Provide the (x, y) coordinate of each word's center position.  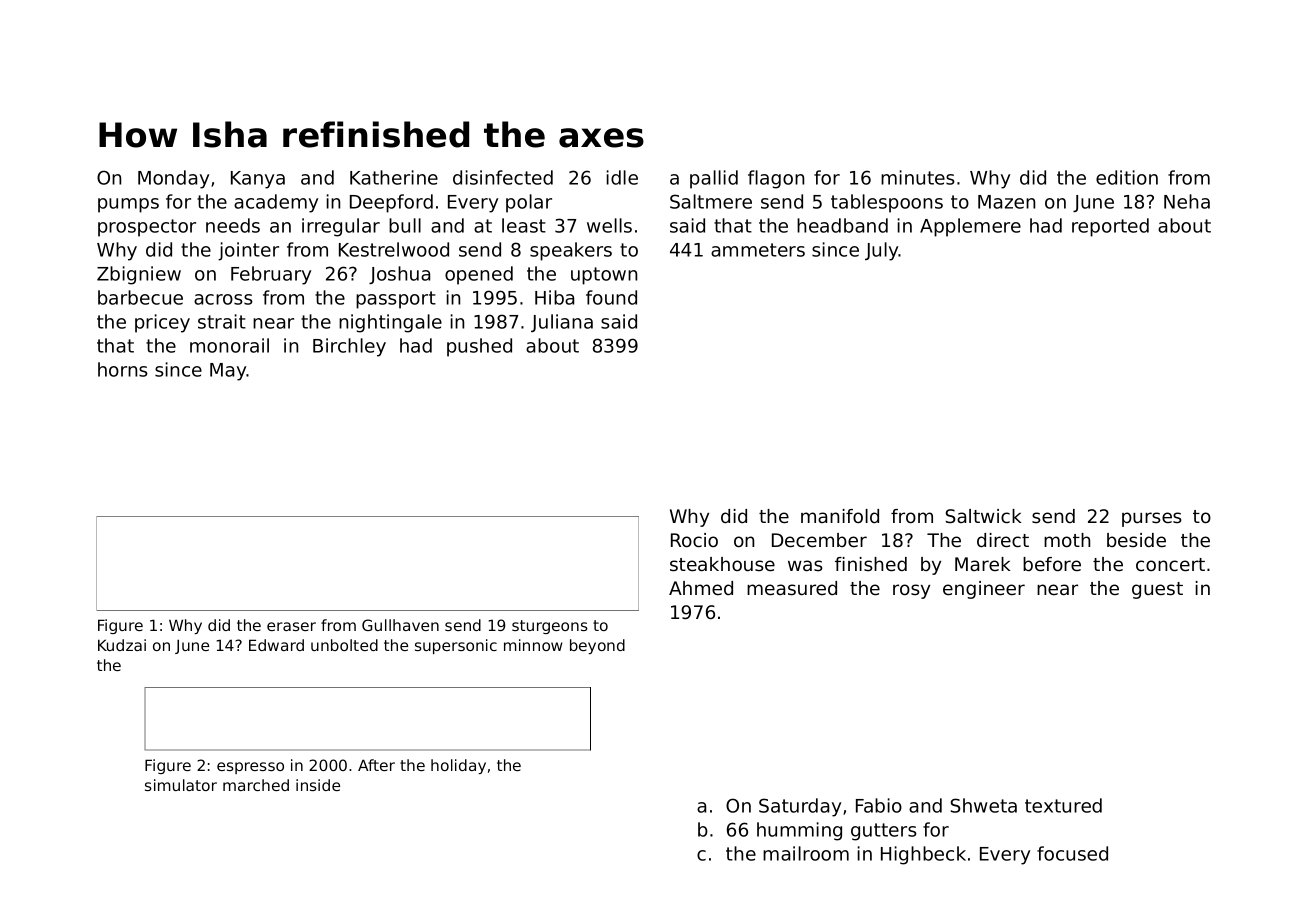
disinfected (503, 177)
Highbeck (923, 855)
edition (1127, 177)
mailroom (806, 853)
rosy (911, 591)
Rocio (694, 540)
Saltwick (984, 516)
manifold (840, 516)
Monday (173, 179)
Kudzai (122, 645)
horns (123, 369)
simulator (181, 785)
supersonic (456, 646)
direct (1003, 540)
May (228, 372)
